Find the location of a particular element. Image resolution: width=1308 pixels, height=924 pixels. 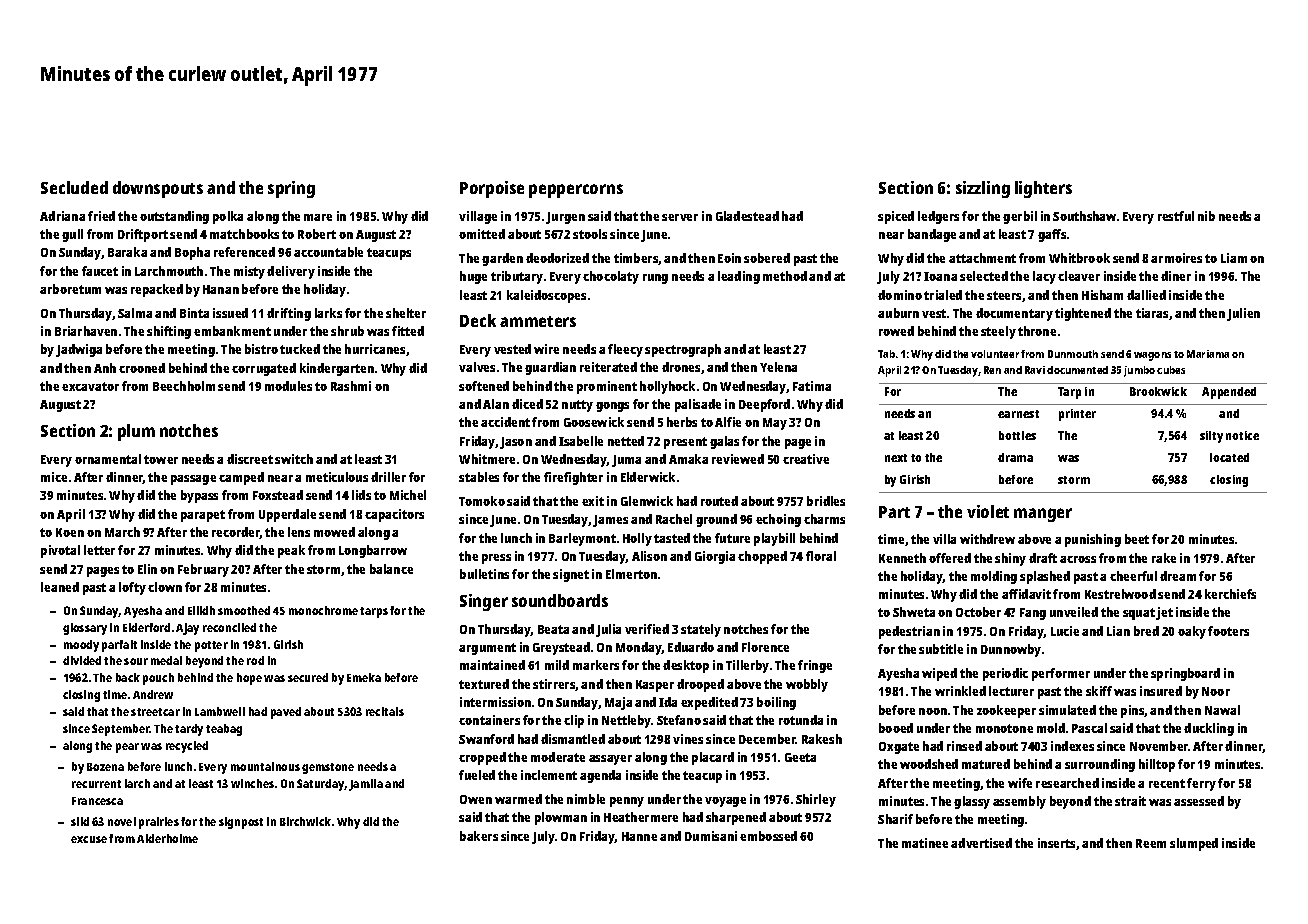

March is located at coordinates (122, 532).
